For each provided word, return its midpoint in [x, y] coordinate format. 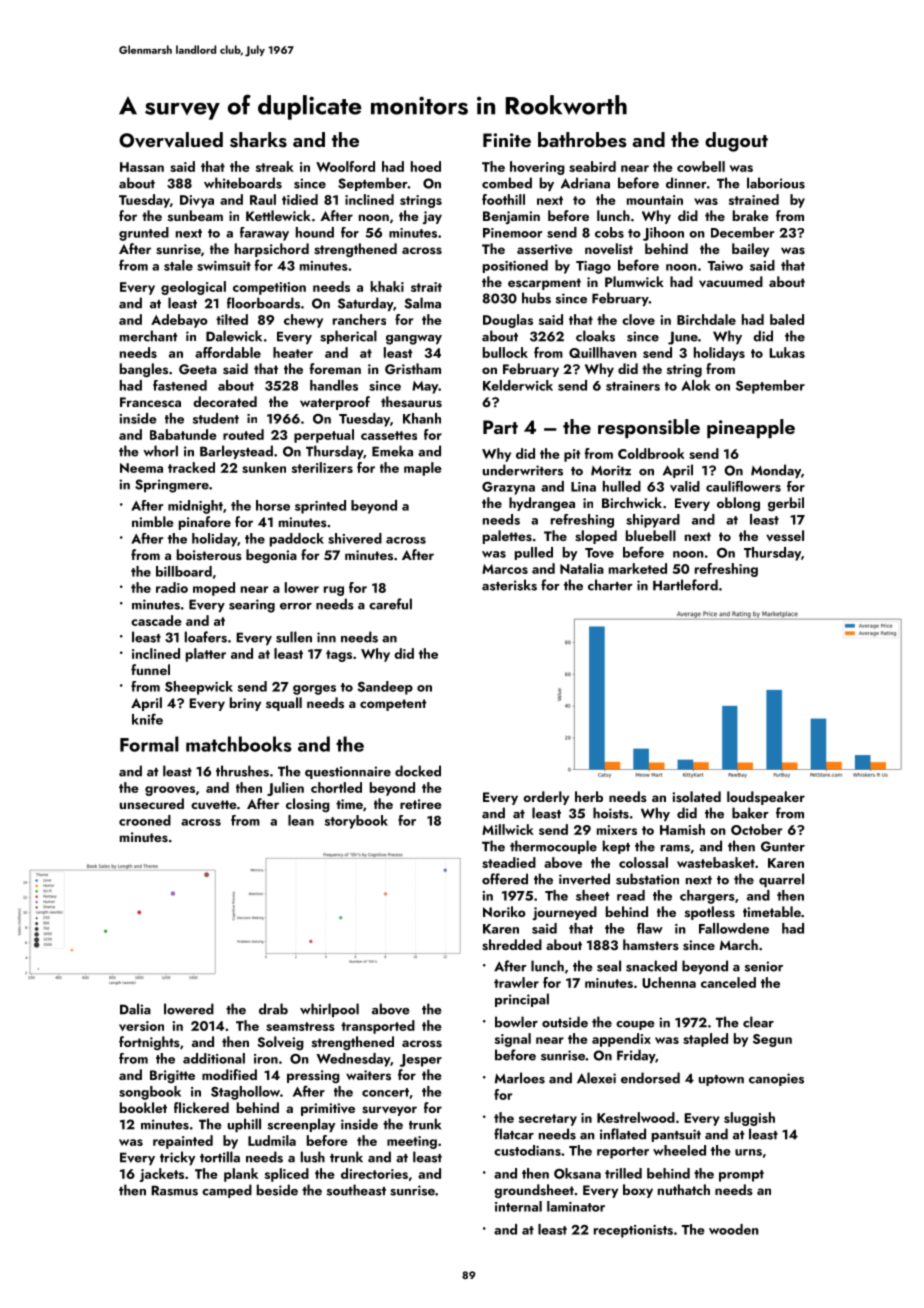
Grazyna [508, 488]
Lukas [787, 352]
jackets [162, 1175]
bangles [144, 370]
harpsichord [272, 250]
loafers [206, 637]
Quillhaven [603, 352]
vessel [785, 536]
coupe [635, 1025]
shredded [512, 945]
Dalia [135, 1009]
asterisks [509, 585]
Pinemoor [513, 233]
